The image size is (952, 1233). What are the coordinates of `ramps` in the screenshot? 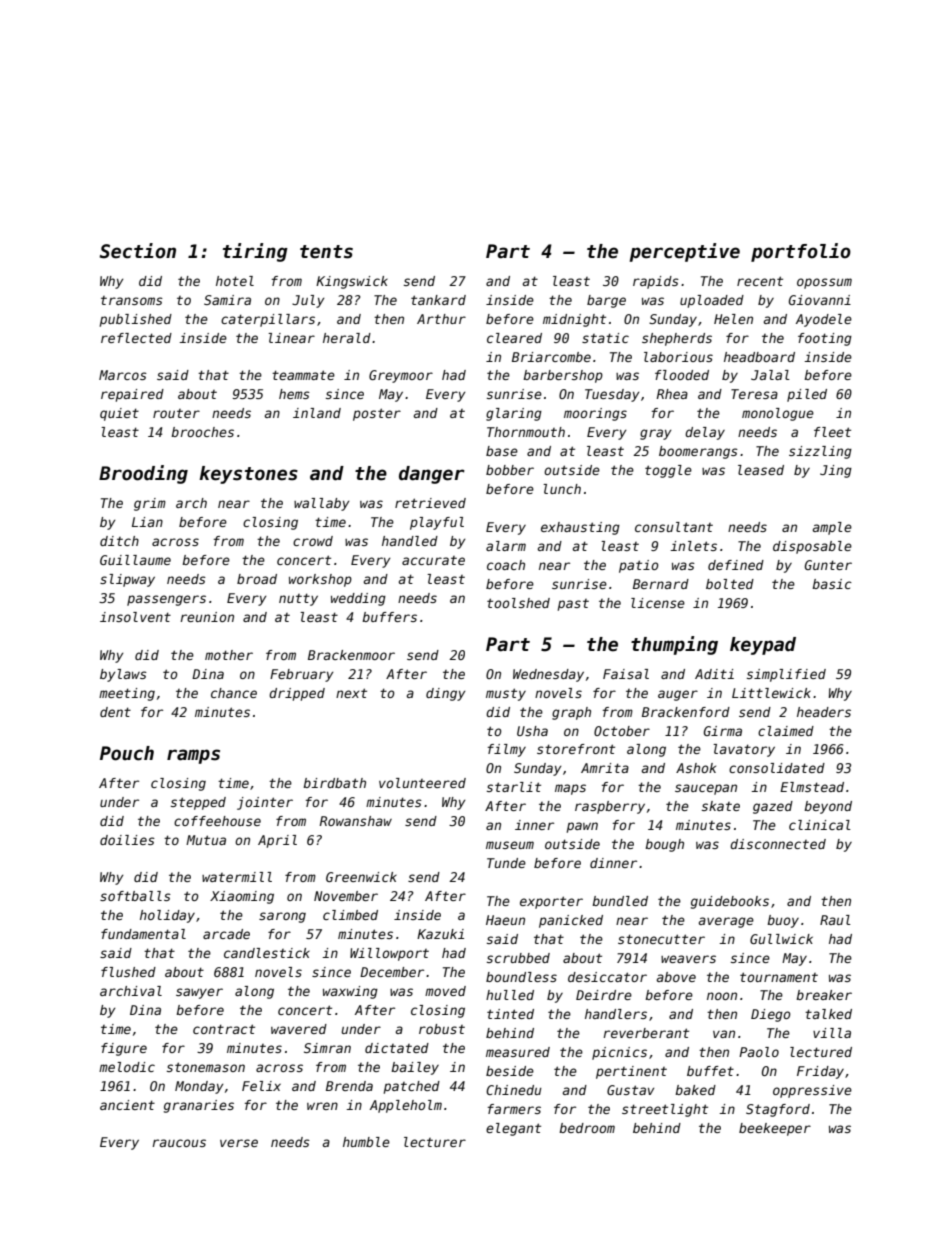 It's located at (193, 756).
